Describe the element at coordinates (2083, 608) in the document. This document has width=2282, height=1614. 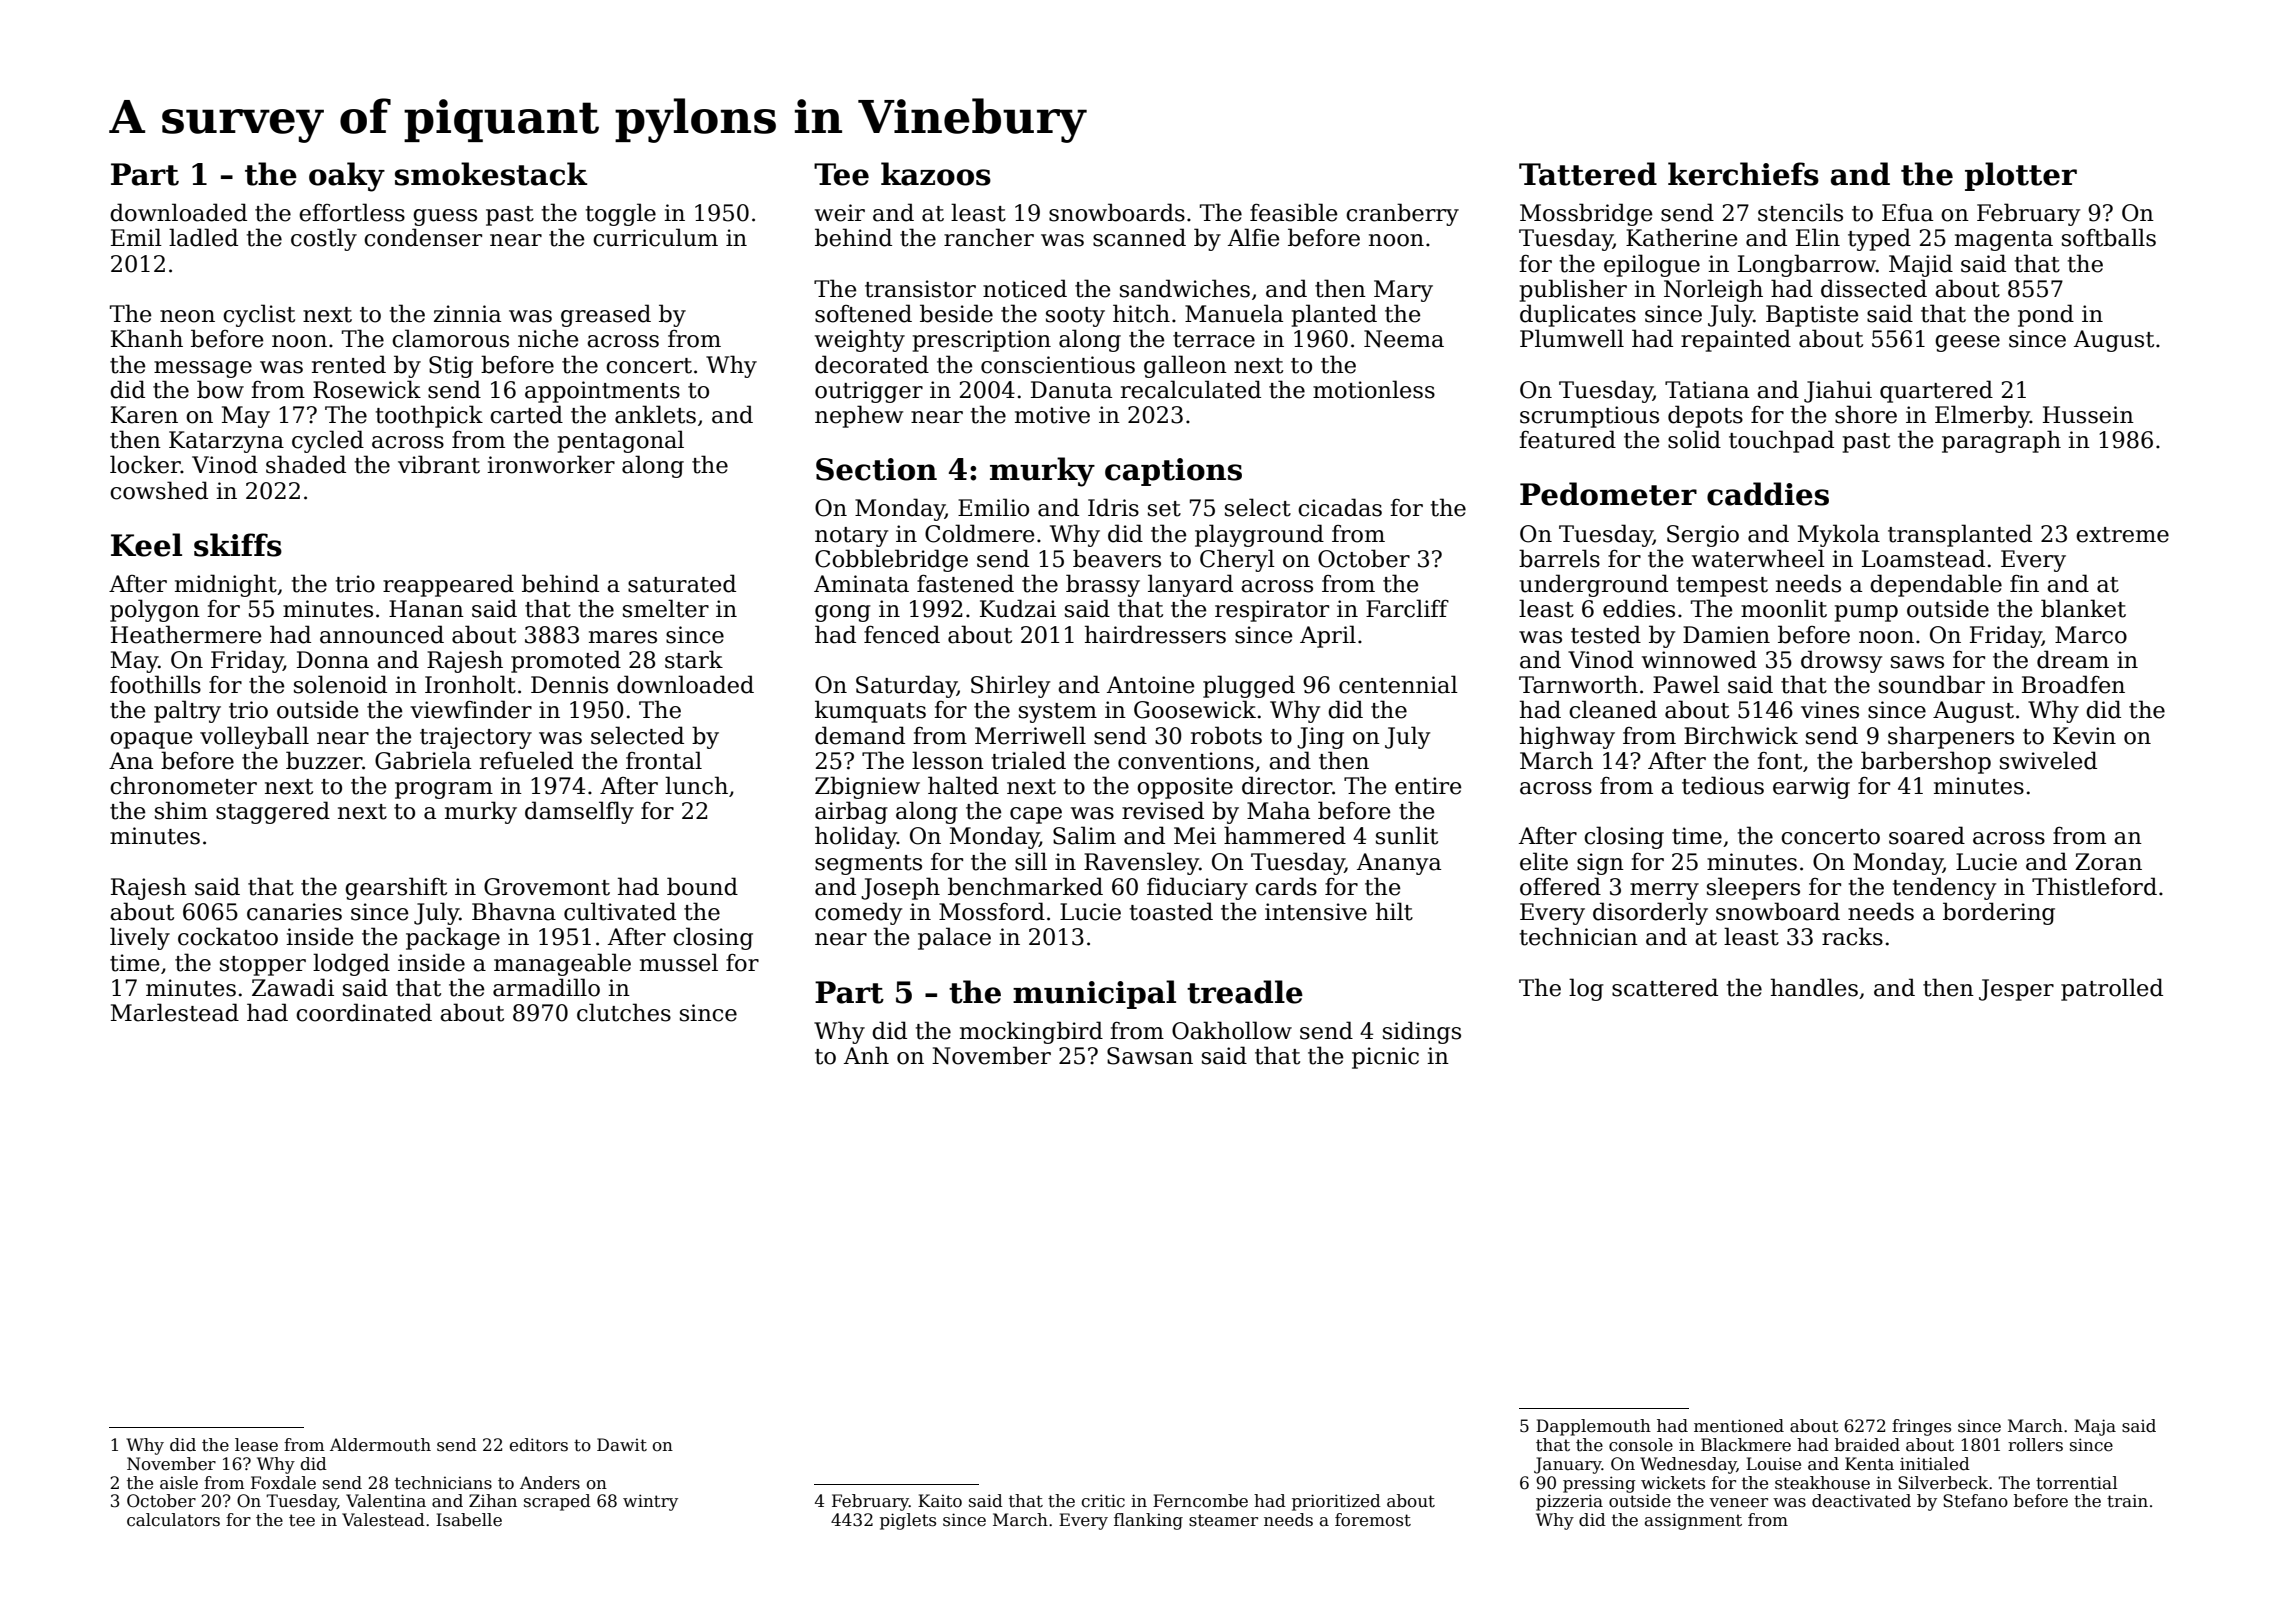
I see `blanket` at that location.
